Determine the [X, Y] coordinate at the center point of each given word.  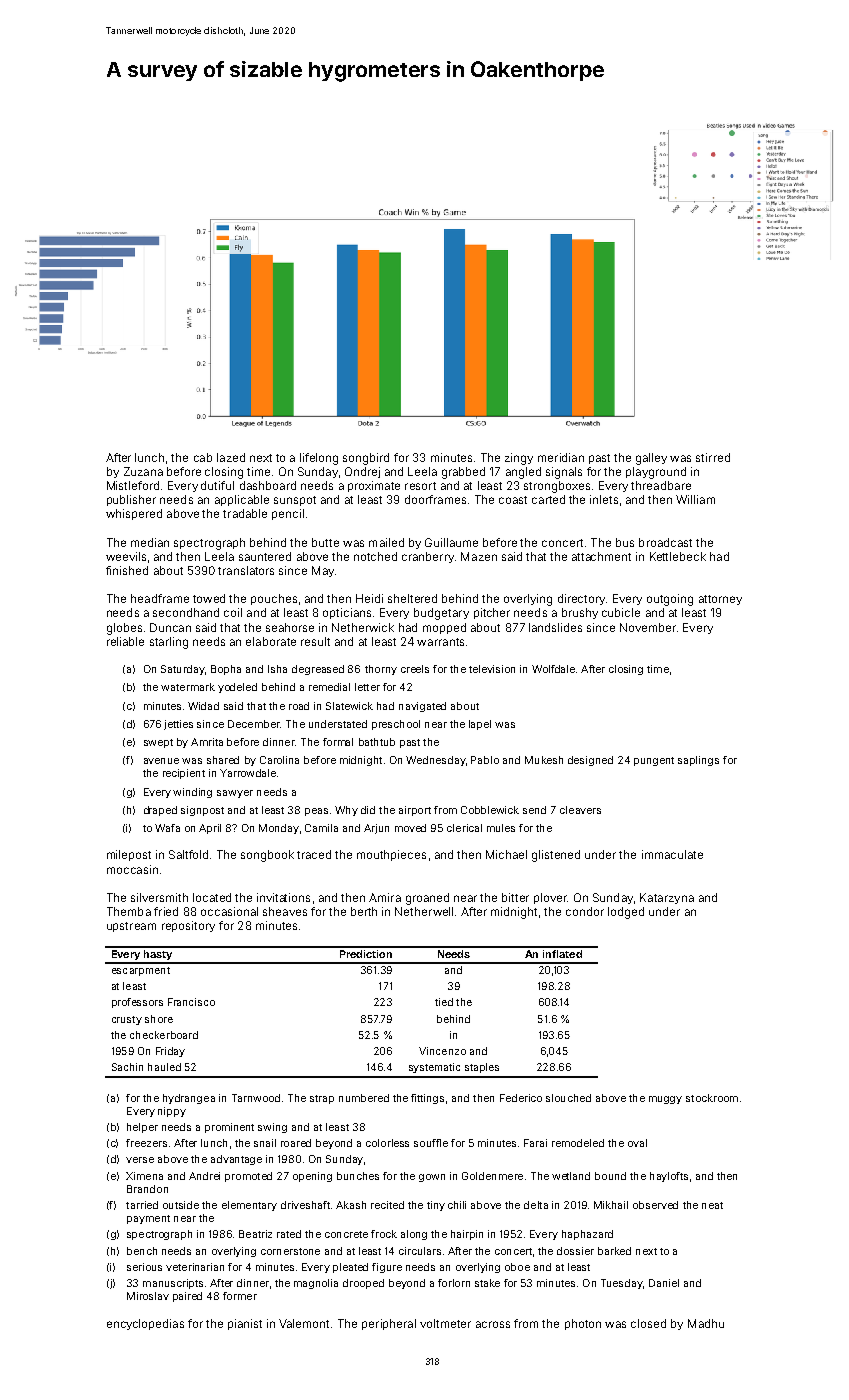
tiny [436, 1206]
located [212, 897]
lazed [231, 457]
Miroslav [148, 1296]
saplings [698, 761]
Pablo [485, 760]
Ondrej [362, 472]
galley [651, 459]
